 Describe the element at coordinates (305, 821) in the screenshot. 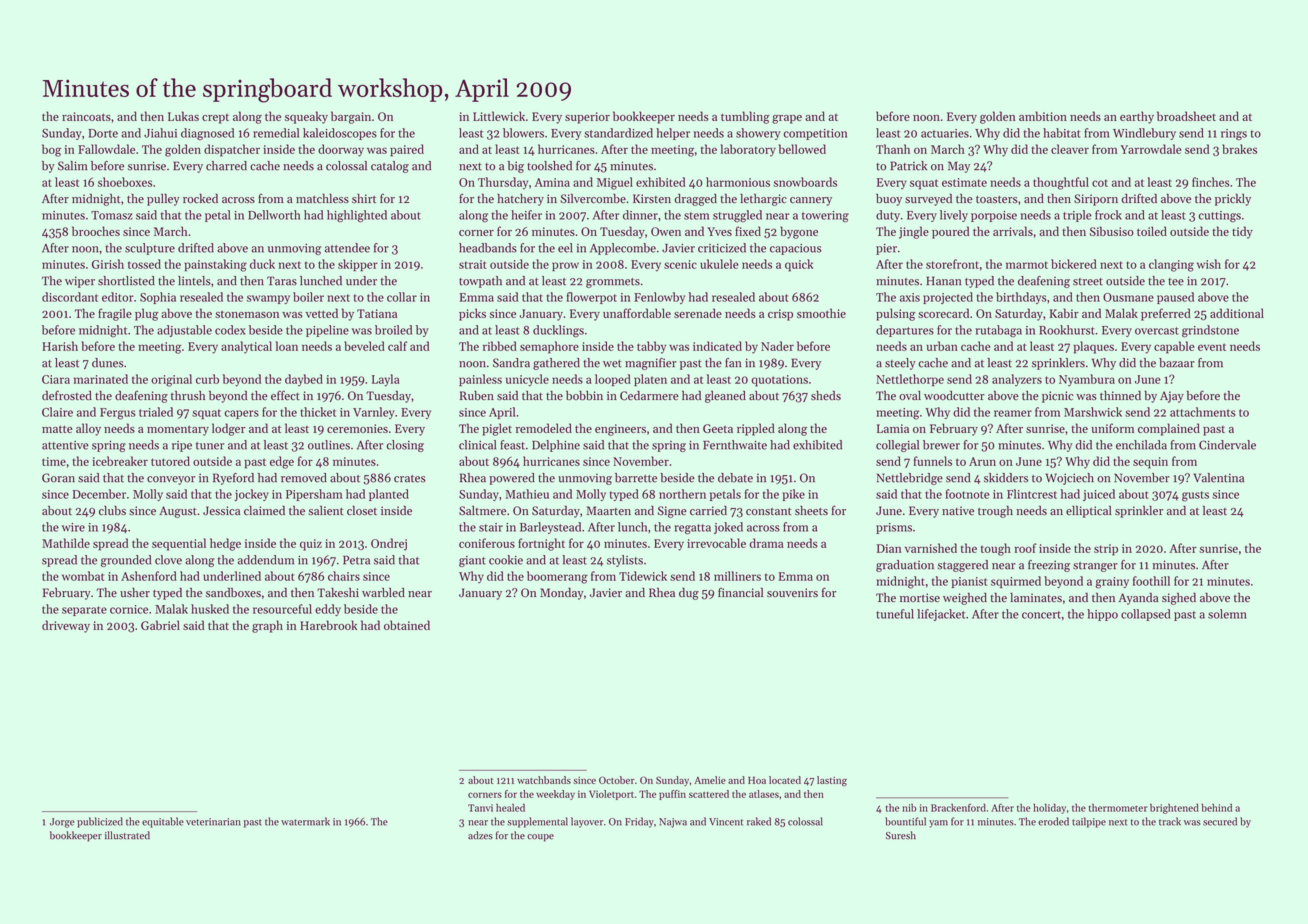

I see `watermark` at that location.
